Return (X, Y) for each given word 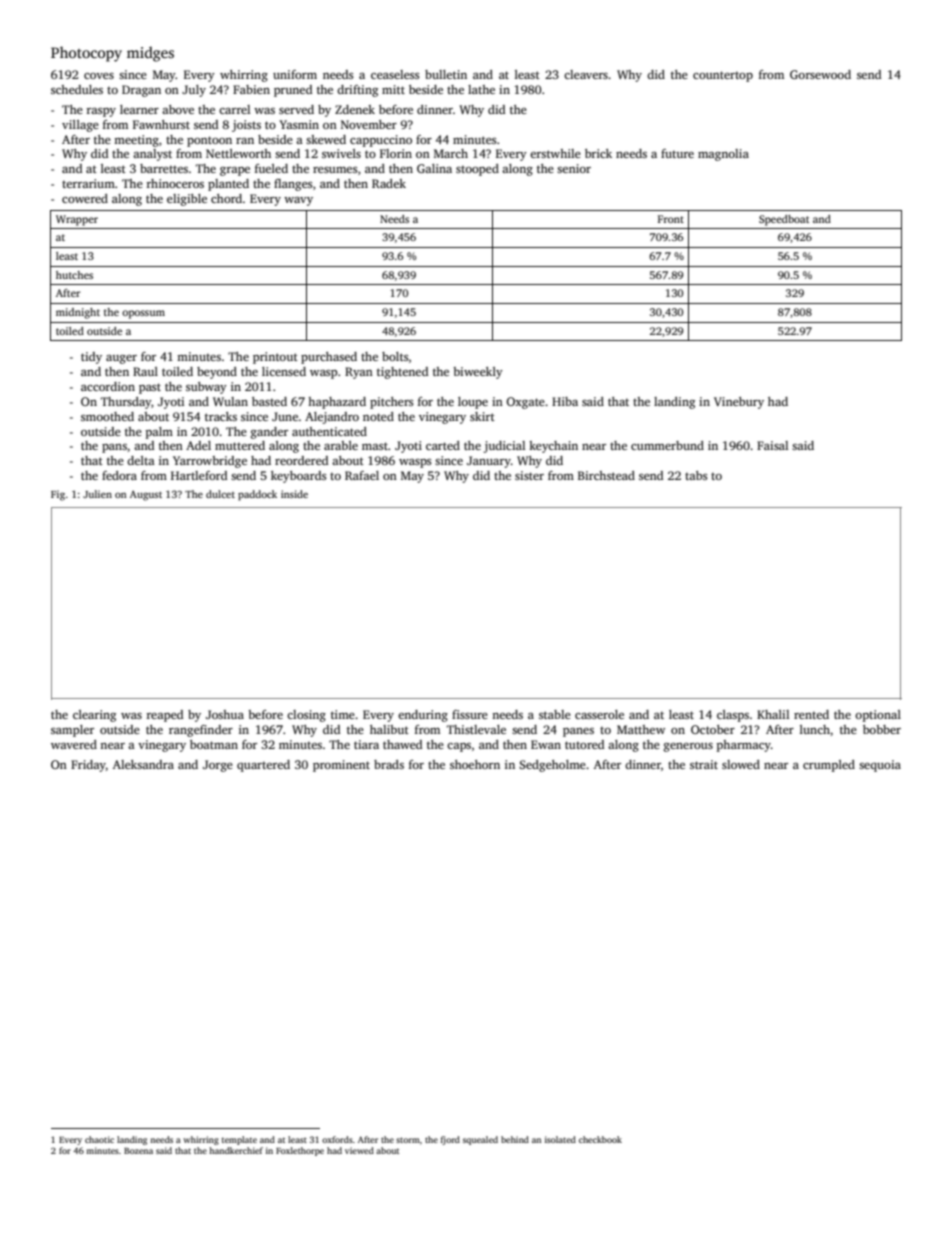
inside (294, 494)
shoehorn (475, 764)
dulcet (220, 494)
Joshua (225, 714)
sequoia (880, 766)
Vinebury (739, 403)
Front (671, 219)
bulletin (446, 74)
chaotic (99, 1139)
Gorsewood (820, 74)
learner (139, 109)
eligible (187, 200)
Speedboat (784, 220)
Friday (88, 766)
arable (341, 445)
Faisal (772, 445)
